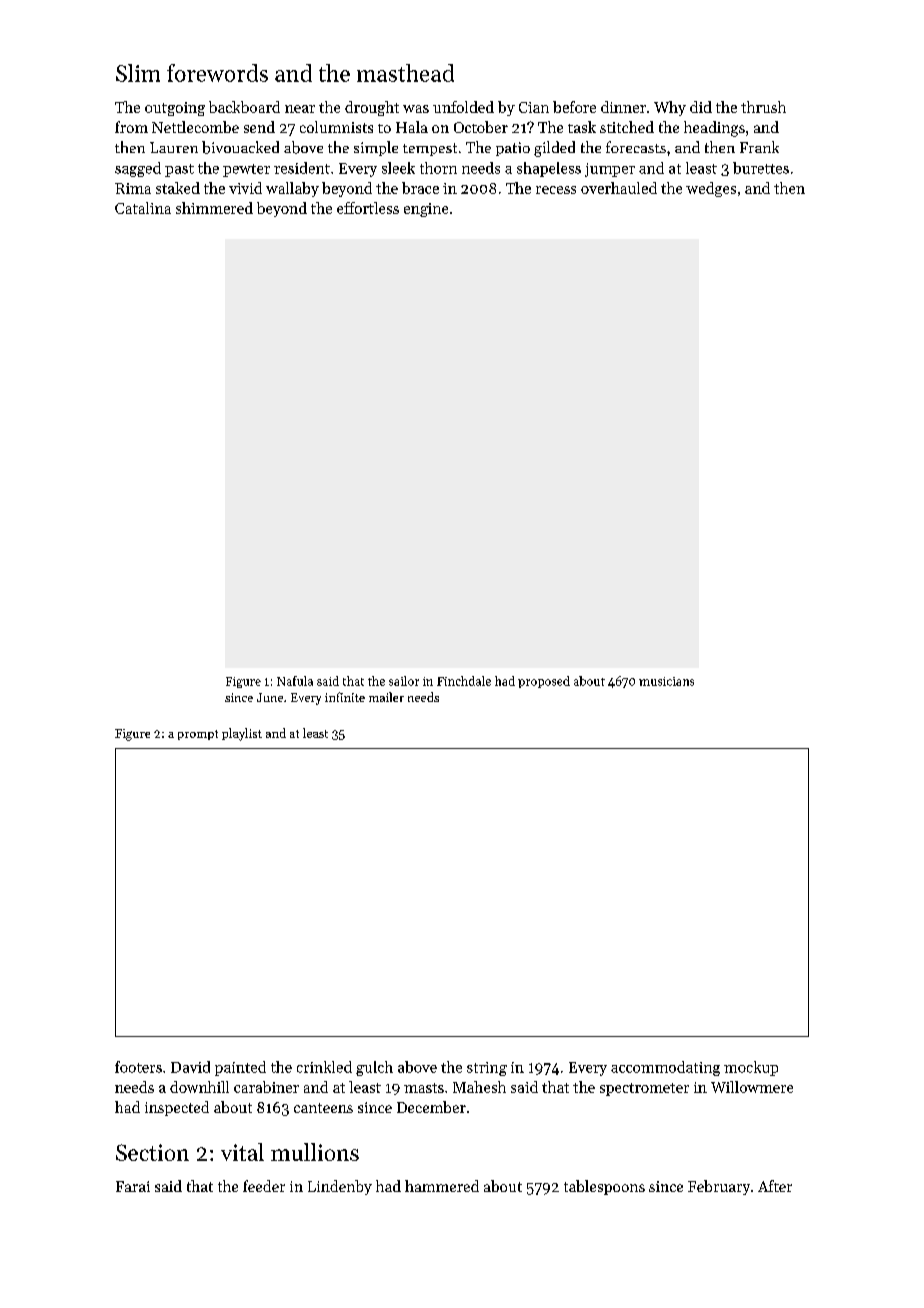  What do you see at coordinates (430, 149) in the screenshot?
I see `tempest` at bounding box center [430, 149].
